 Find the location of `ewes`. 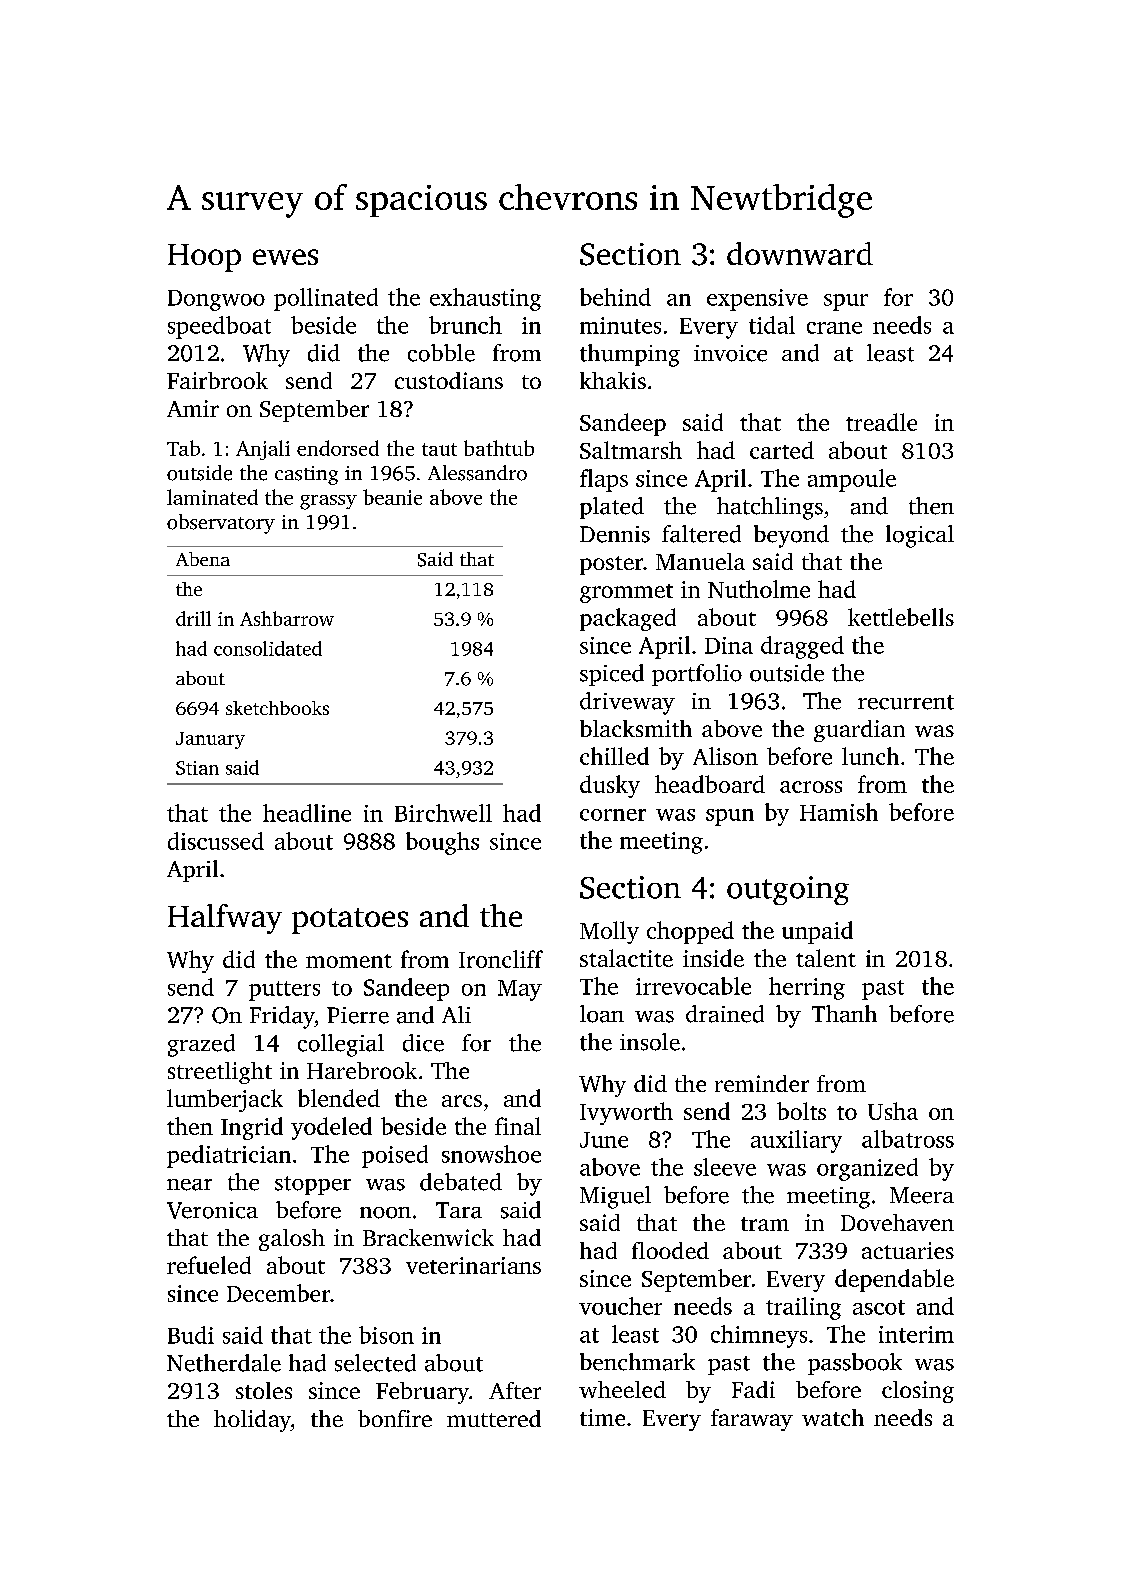

ewes is located at coordinates (285, 257).
